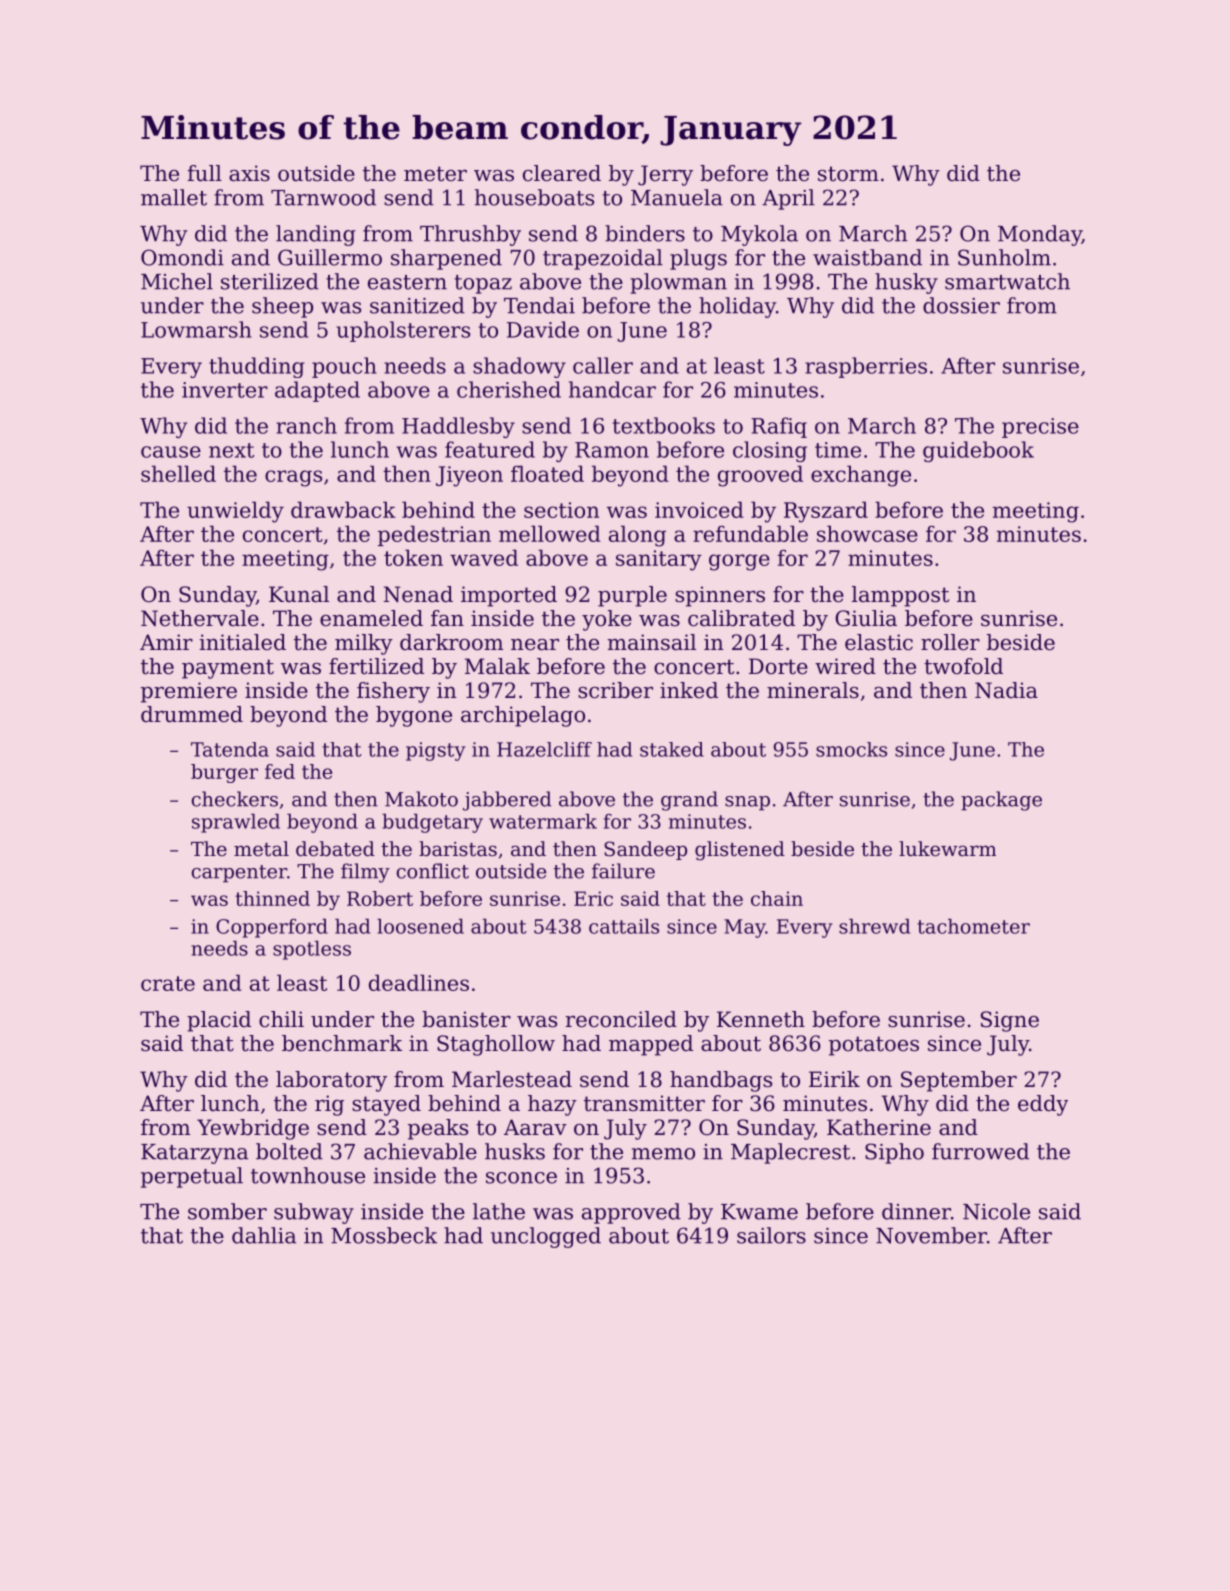 The height and width of the screenshot is (1591, 1230). What do you see at coordinates (435, 751) in the screenshot?
I see `pigsty` at bounding box center [435, 751].
